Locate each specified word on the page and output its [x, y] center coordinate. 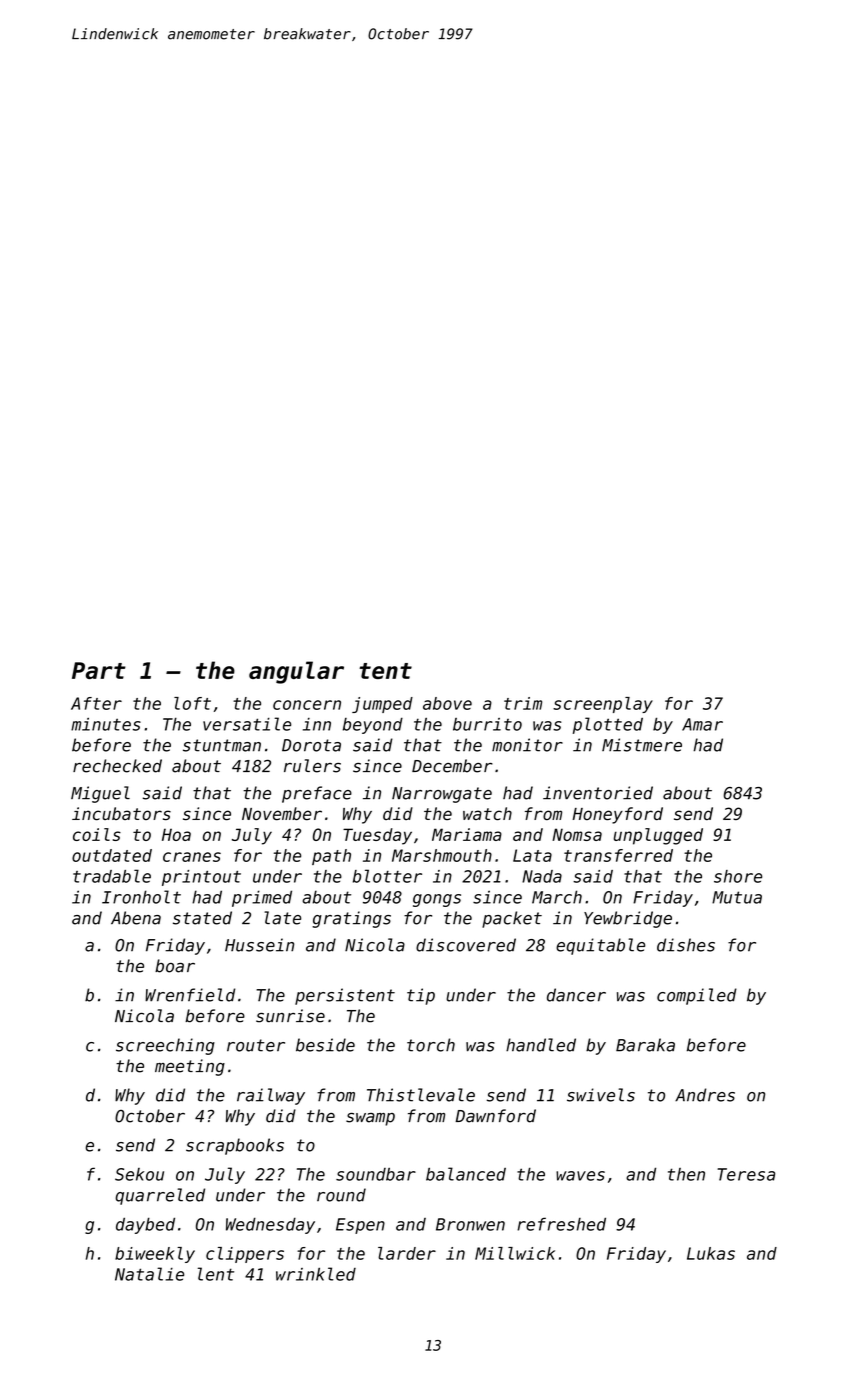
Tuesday [377, 836]
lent [216, 1274]
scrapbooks [235, 1146]
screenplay [603, 705]
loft [192, 703]
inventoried [598, 793]
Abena [136, 918]
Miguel [100, 794]
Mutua [737, 897]
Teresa [746, 1174]
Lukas [711, 1253]
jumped [382, 705]
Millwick [515, 1253]
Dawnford [495, 1116]
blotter [387, 876]
